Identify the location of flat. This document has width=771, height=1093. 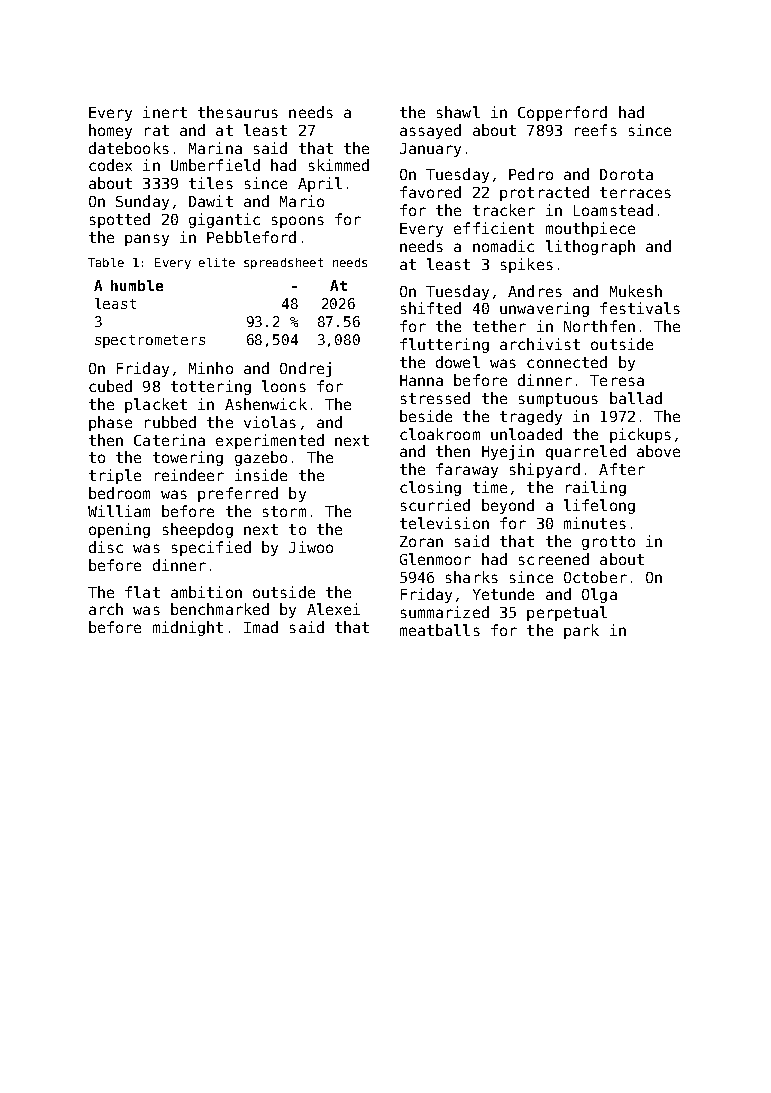
(142, 592).
